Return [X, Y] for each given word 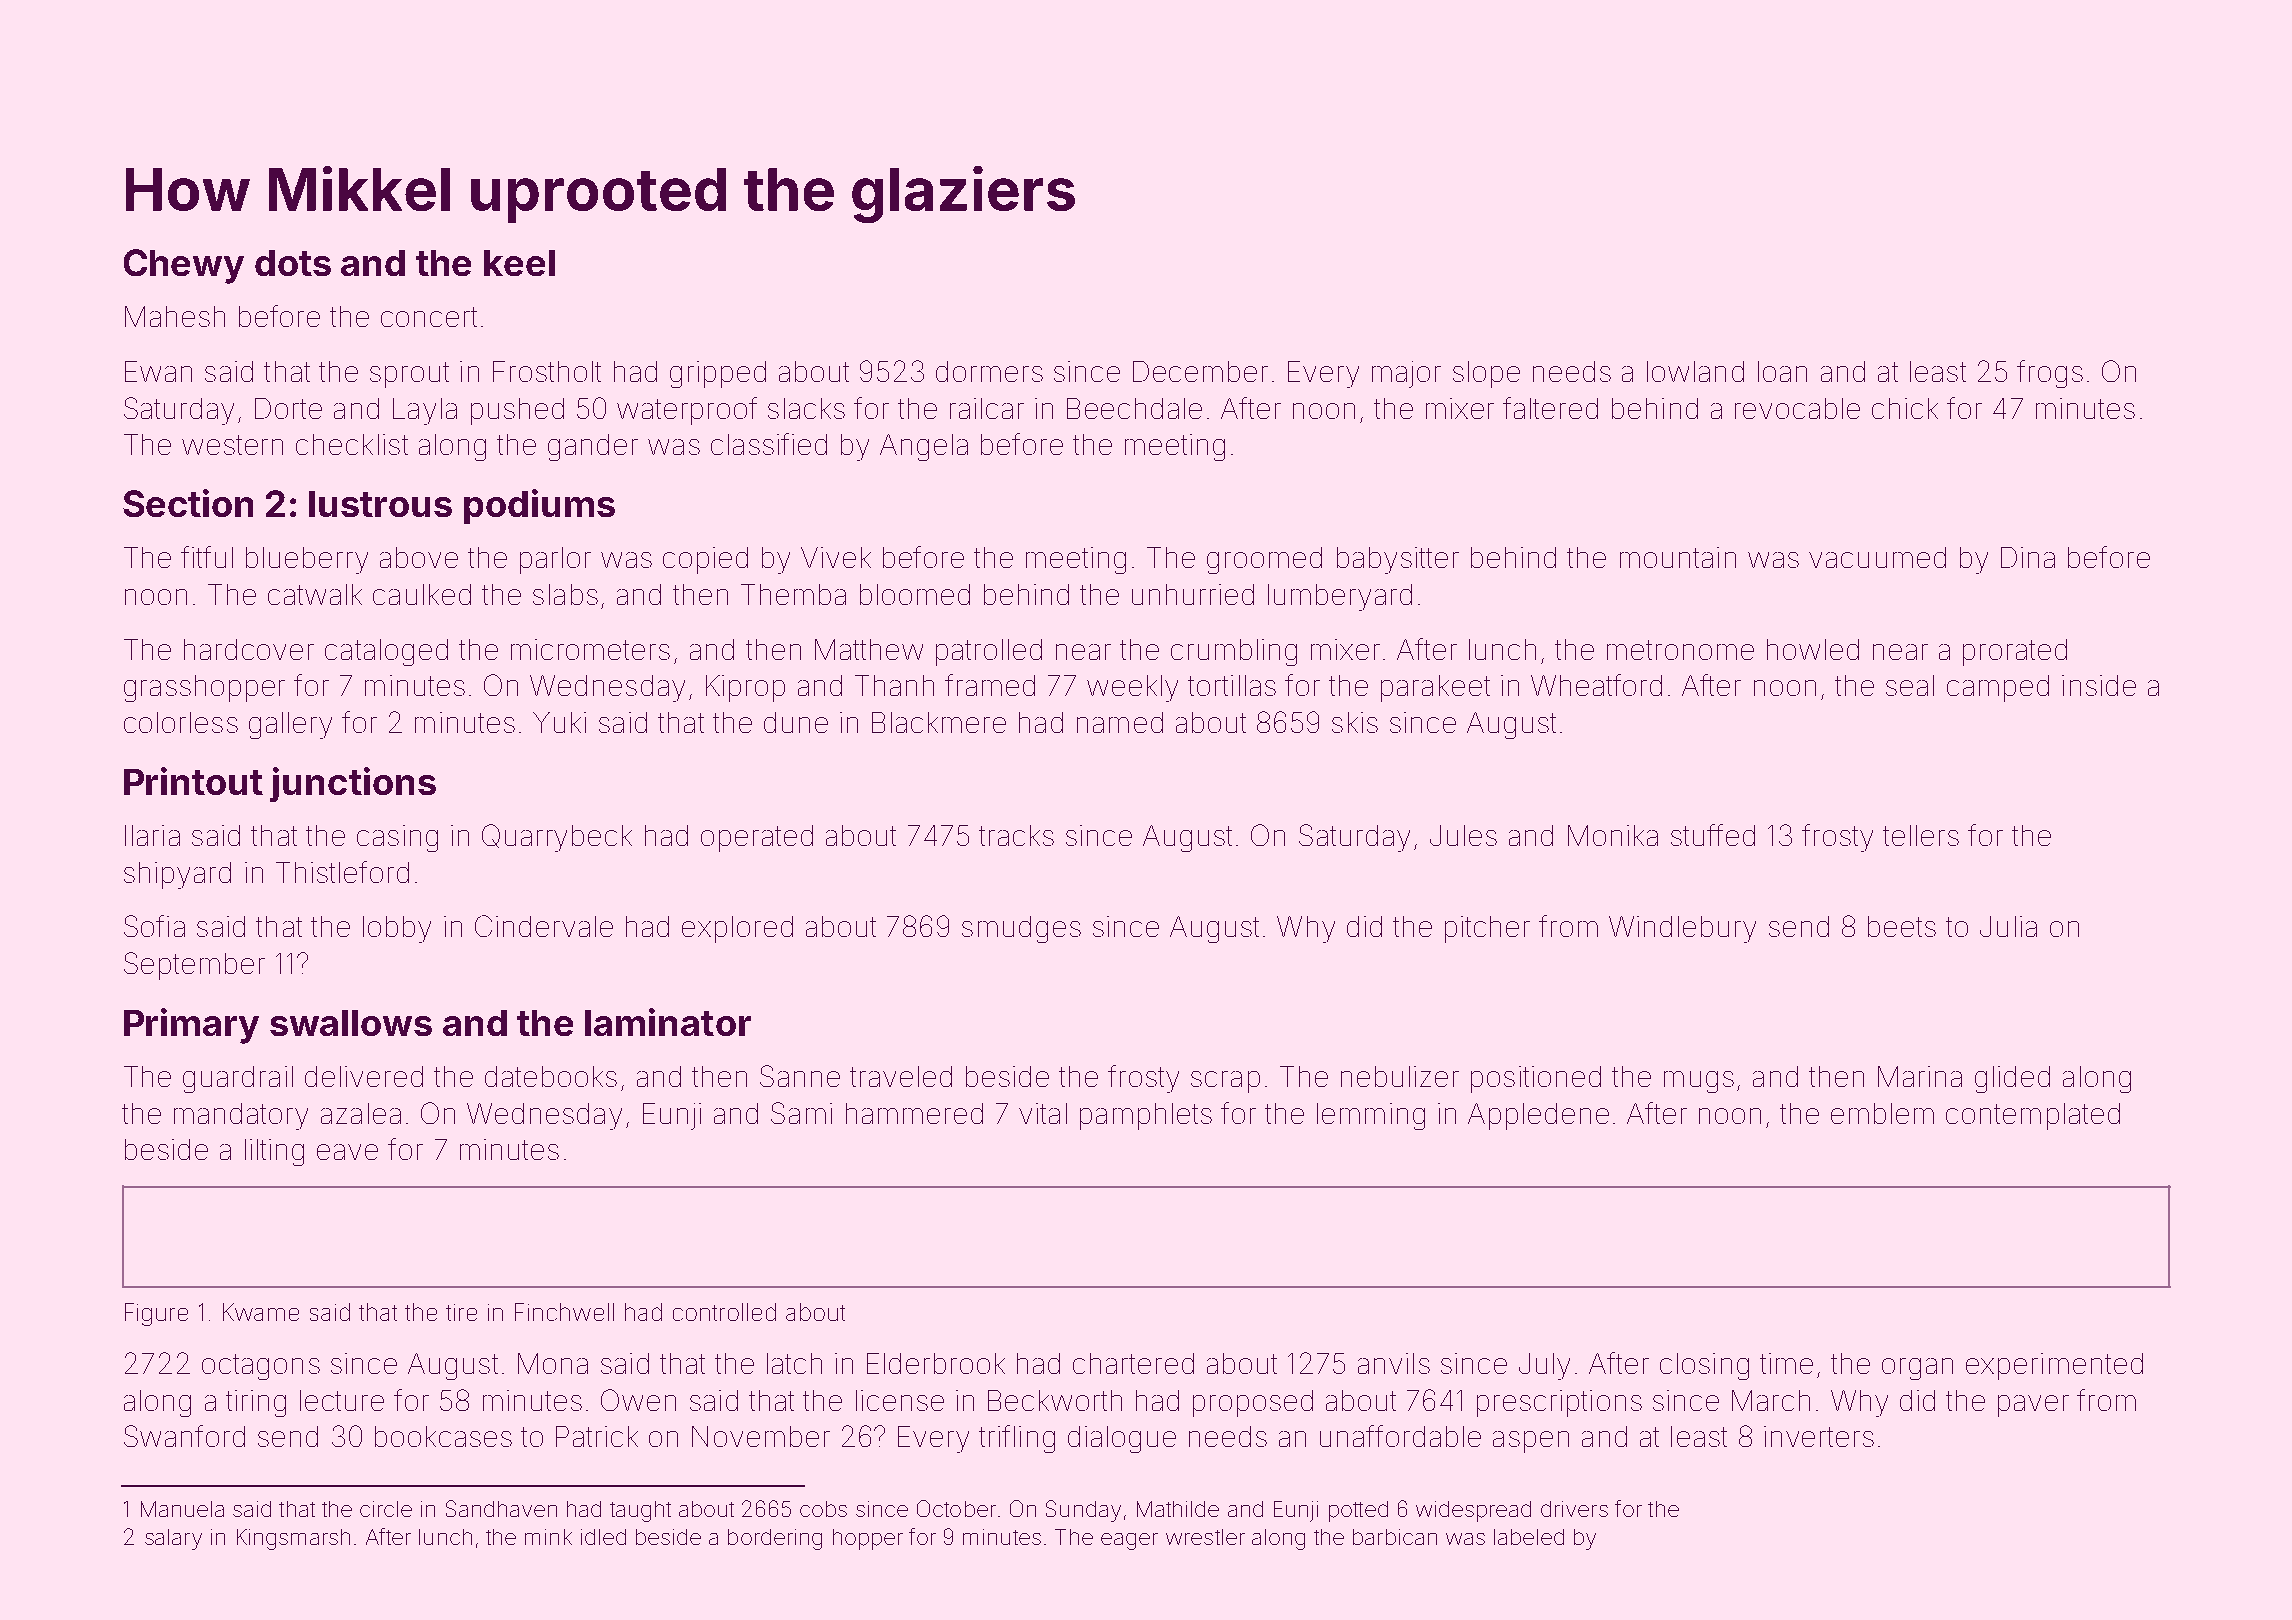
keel [519, 263]
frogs [2050, 374]
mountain [1678, 557]
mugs [1699, 1082]
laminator [668, 1022]
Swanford [184, 1436]
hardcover [249, 649]
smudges [1021, 929]
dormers [989, 371]
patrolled [989, 652]
